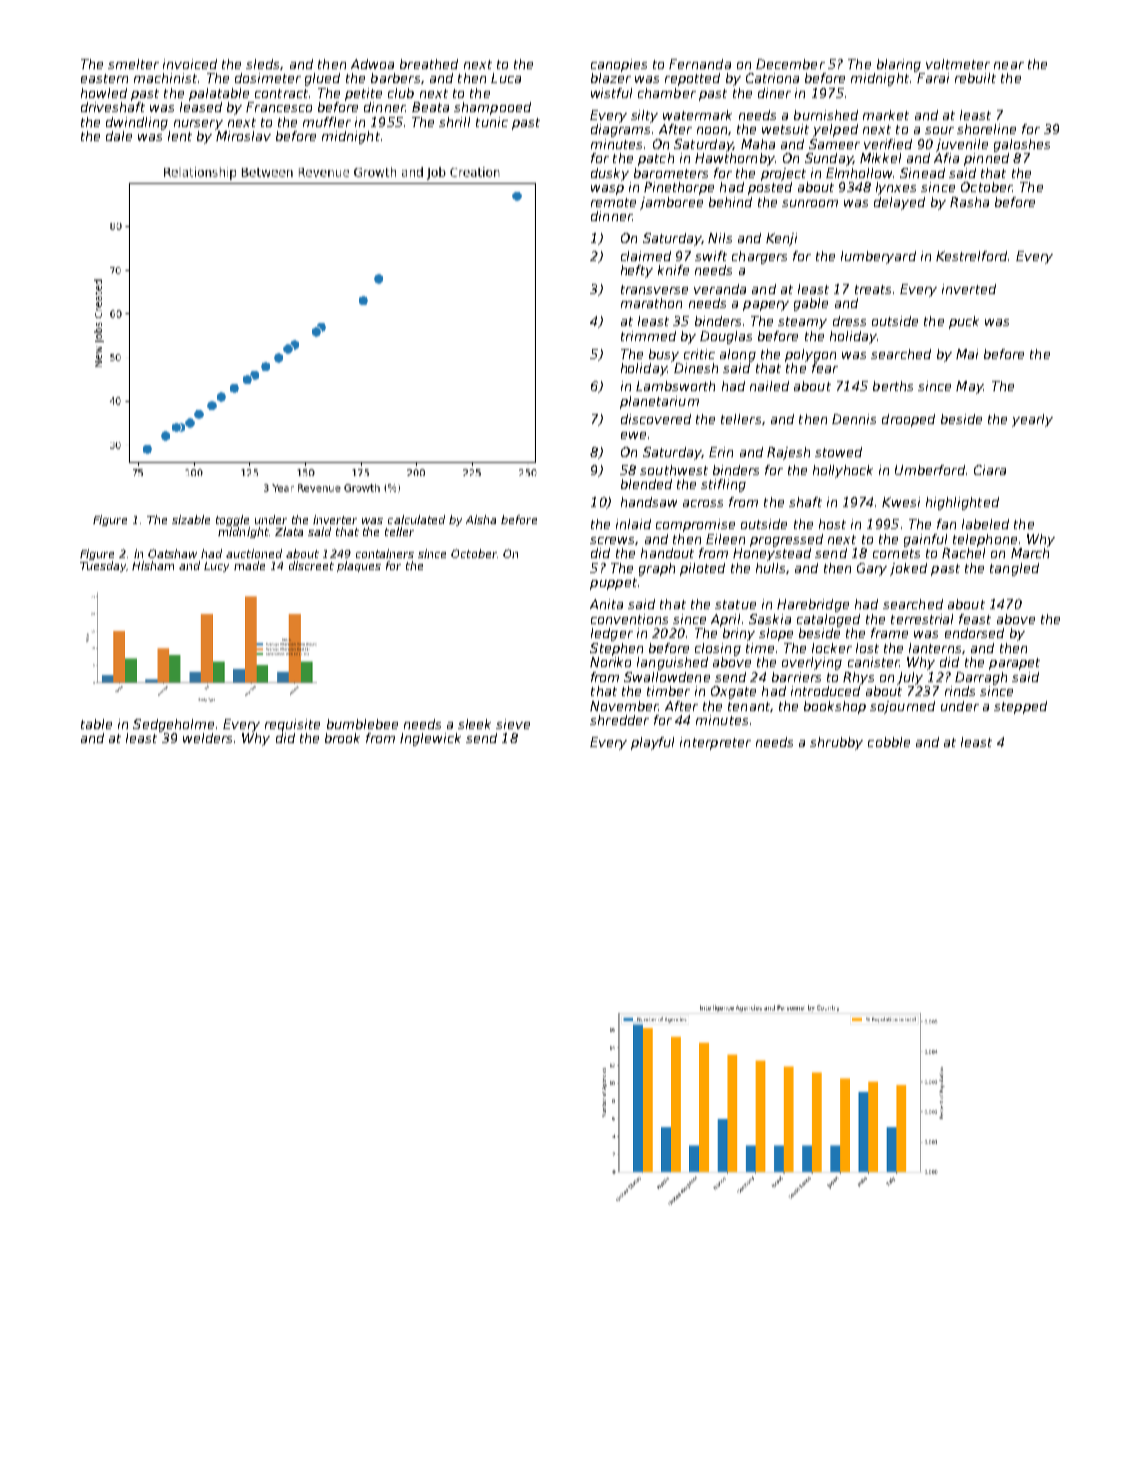 The width and height of the screenshot is (1142, 1478). Describe the element at coordinates (700, 64) in the screenshot. I see `Fernanda` at that location.
